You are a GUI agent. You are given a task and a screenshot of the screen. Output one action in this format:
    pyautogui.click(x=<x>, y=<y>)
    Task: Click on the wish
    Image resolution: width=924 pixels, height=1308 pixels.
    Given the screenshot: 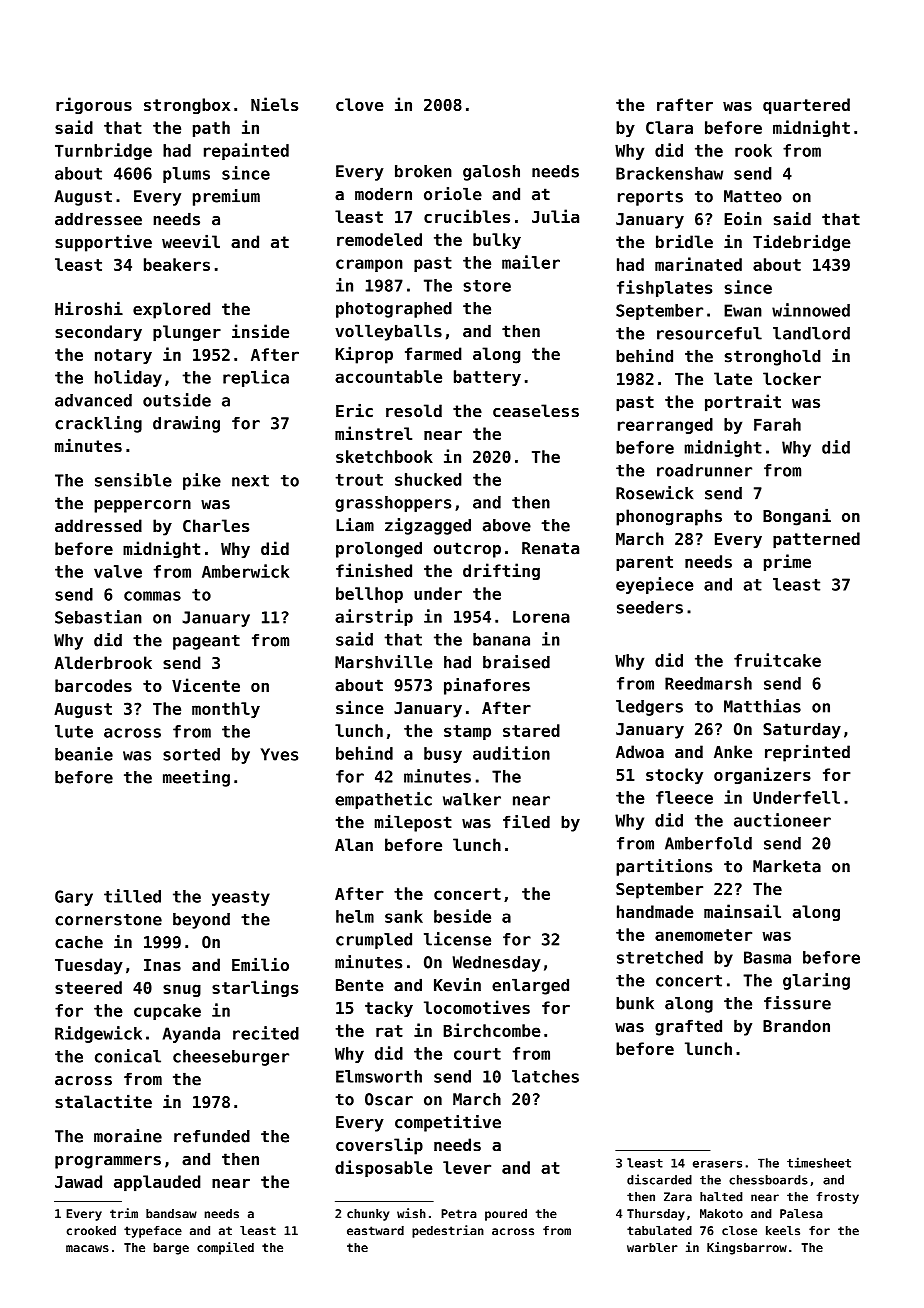 What is the action you would take?
    pyautogui.click(x=411, y=1213)
